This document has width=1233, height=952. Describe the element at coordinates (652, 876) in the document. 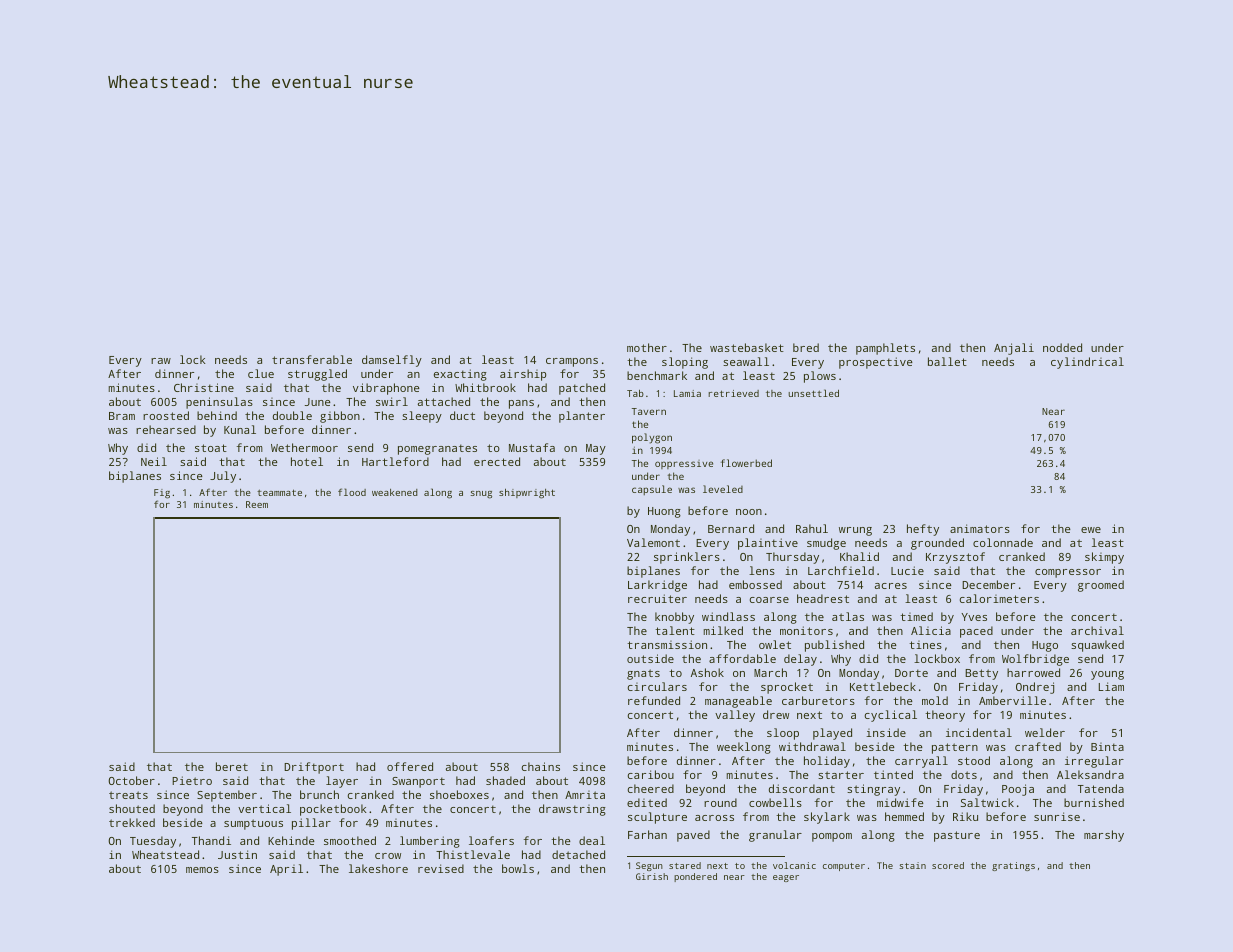

I see `Girish` at that location.
